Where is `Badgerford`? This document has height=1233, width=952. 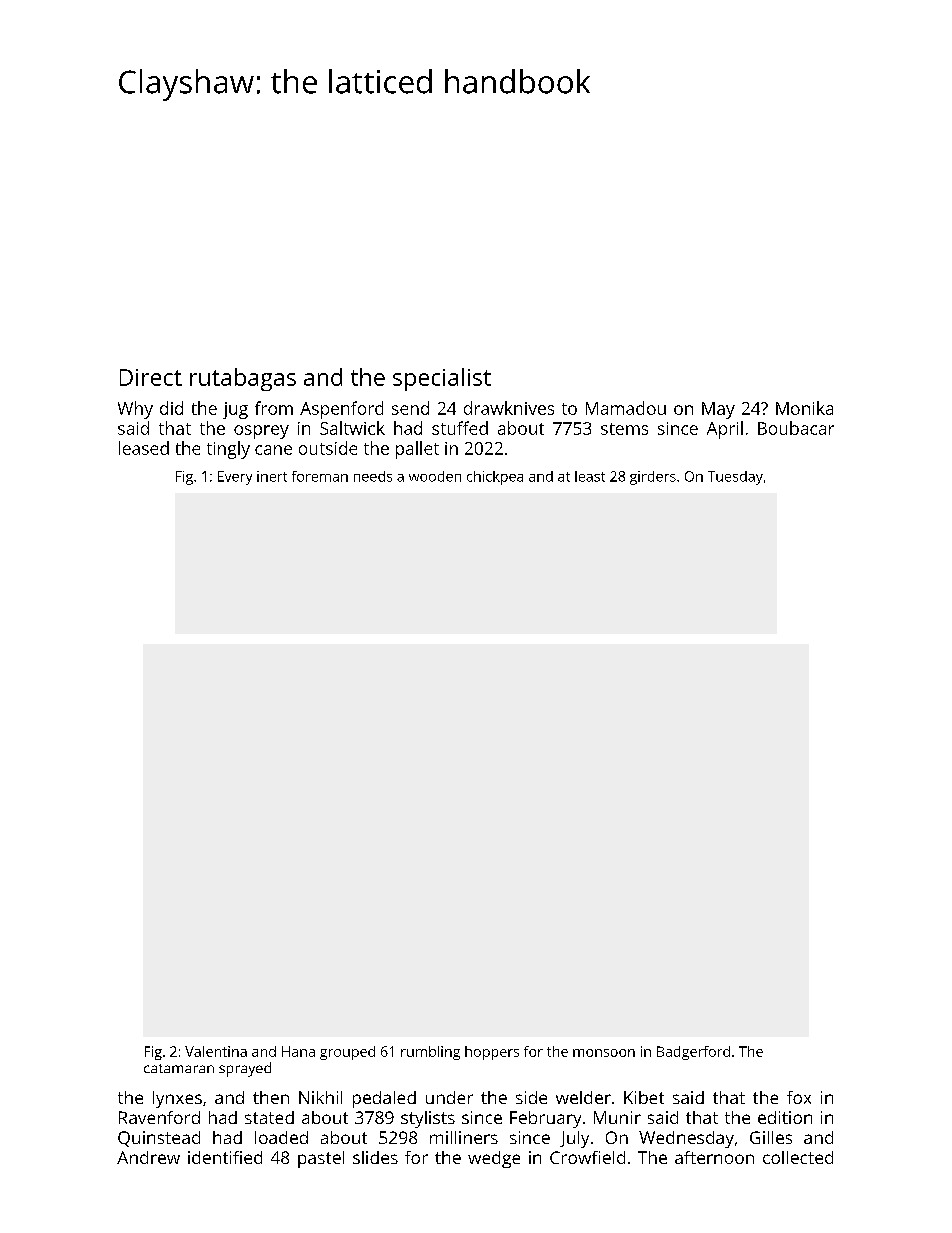
Badgerford is located at coordinates (693, 1053).
